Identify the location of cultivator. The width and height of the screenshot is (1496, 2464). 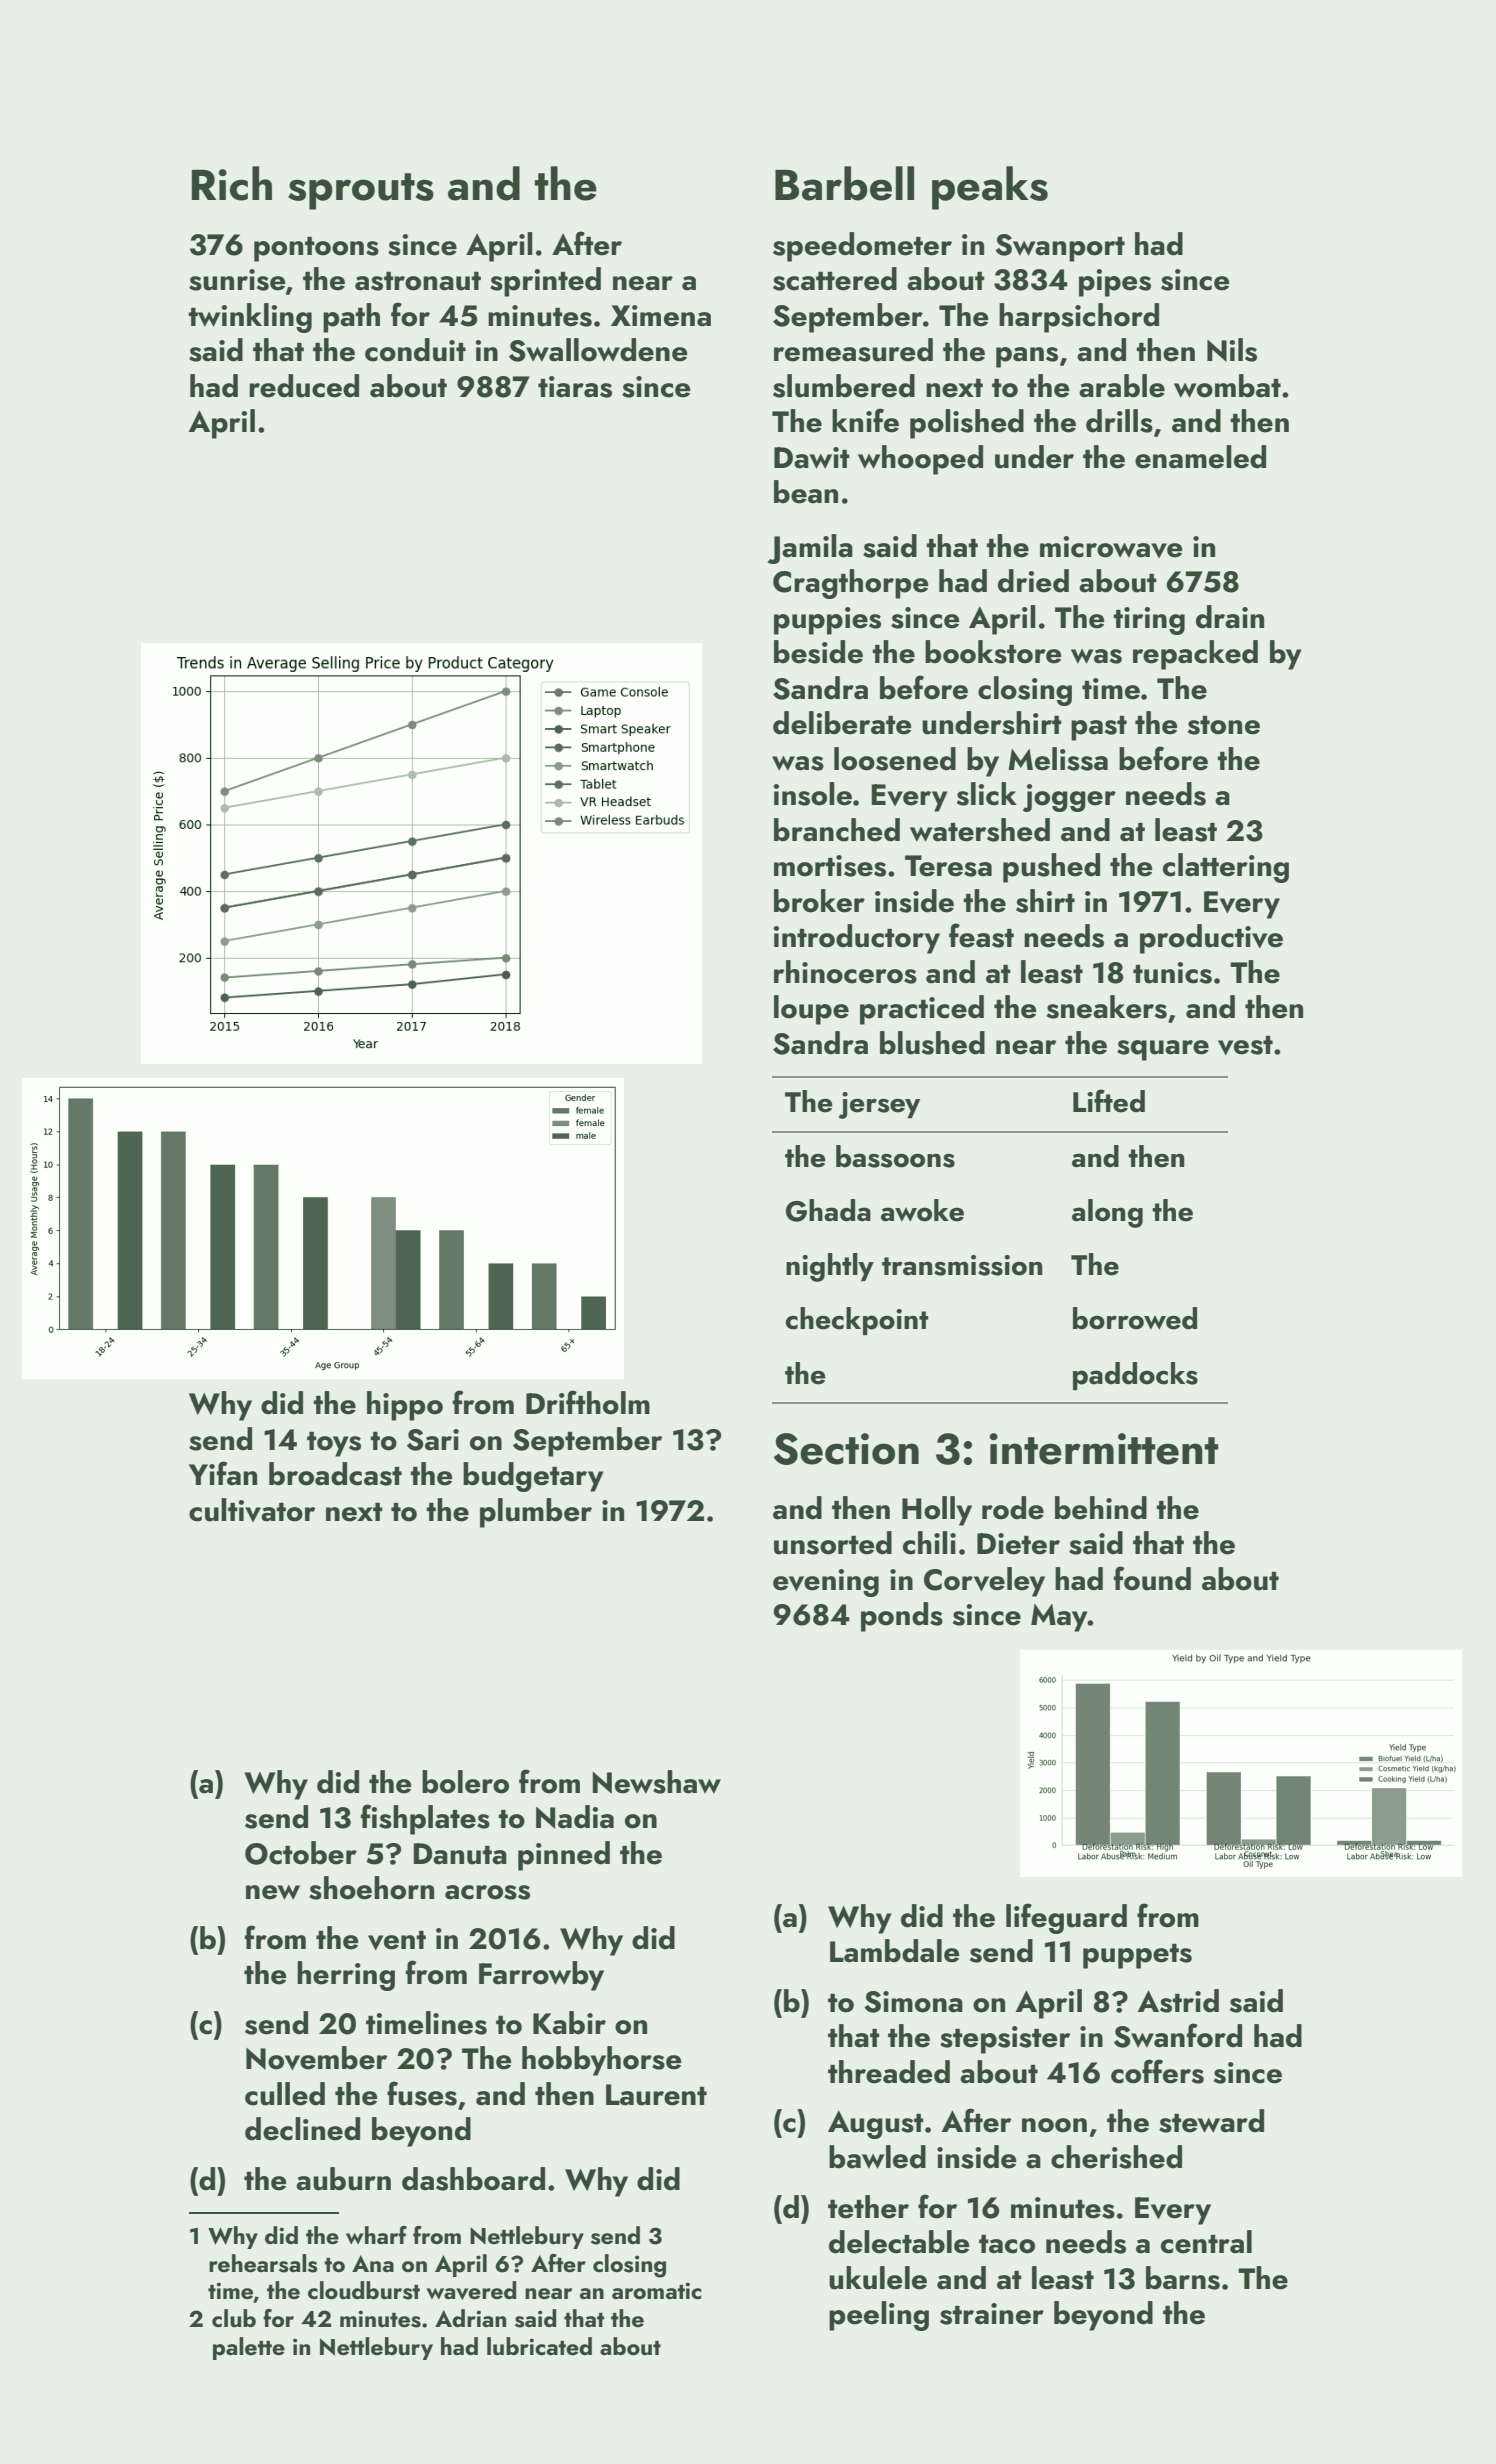
(252, 1510).
